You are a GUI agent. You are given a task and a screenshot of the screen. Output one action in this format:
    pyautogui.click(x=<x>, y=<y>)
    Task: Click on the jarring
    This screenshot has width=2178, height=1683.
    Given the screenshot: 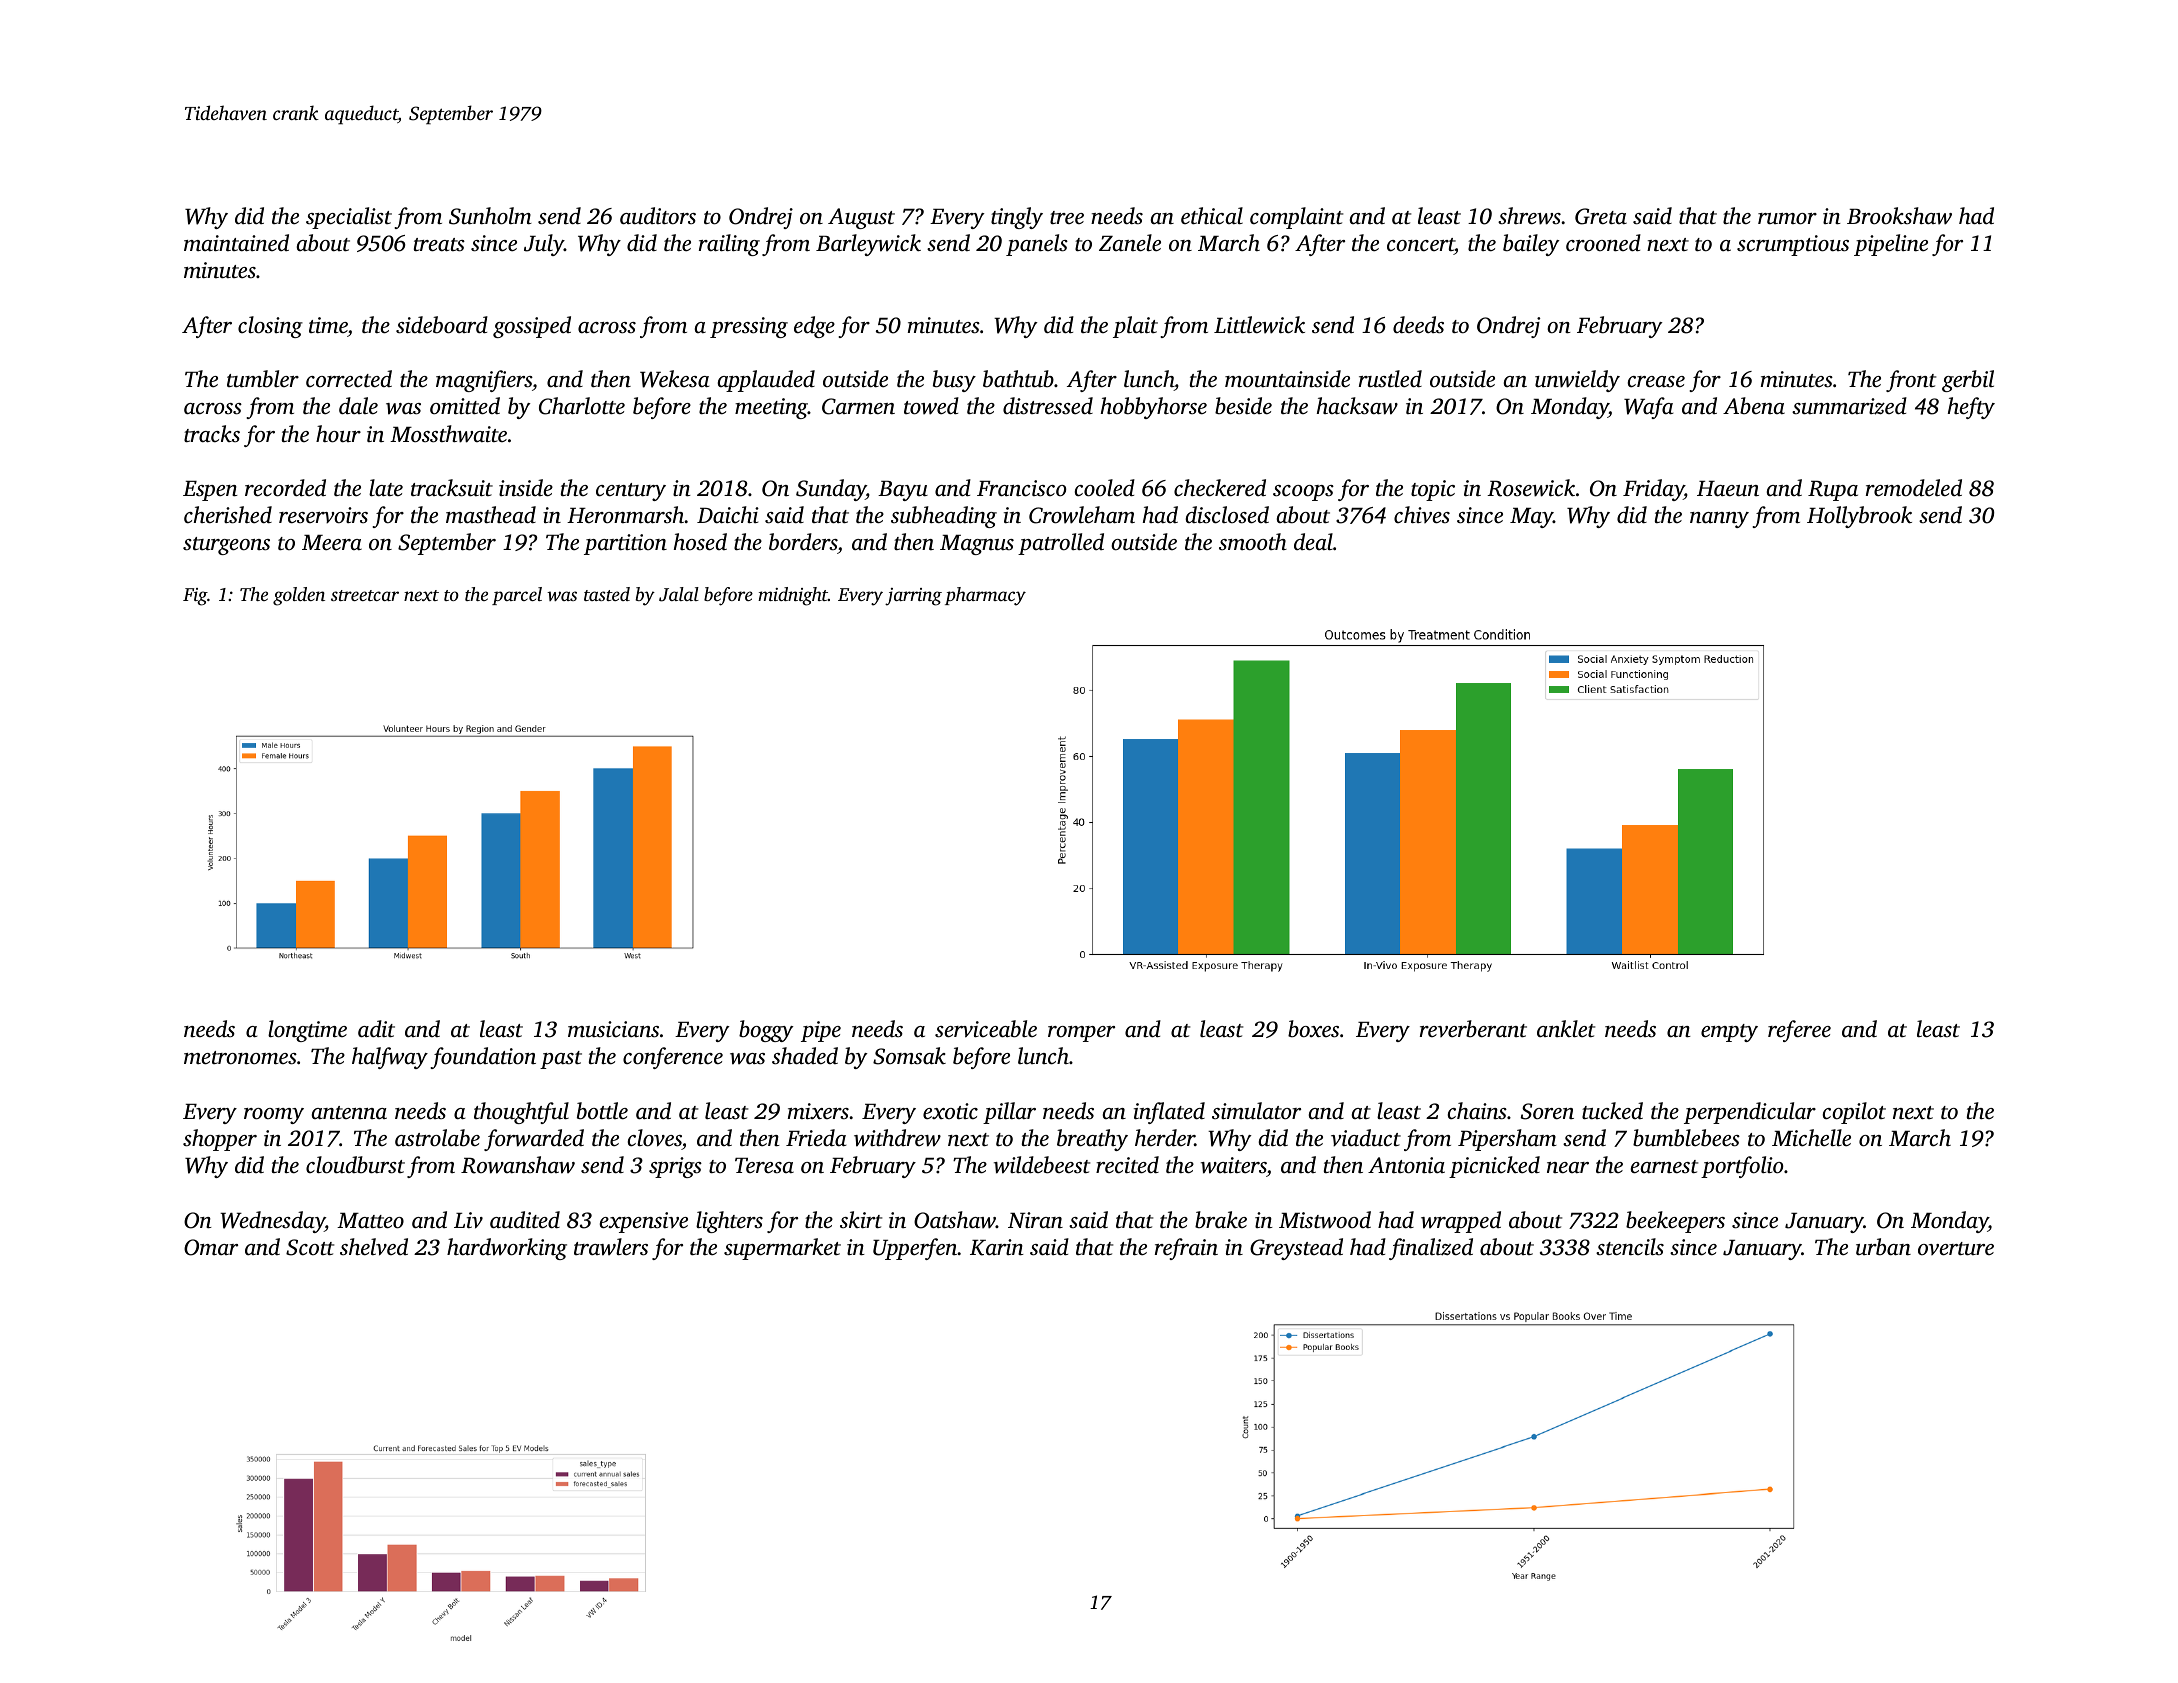 What is the action you would take?
    pyautogui.click(x=913, y=597)
